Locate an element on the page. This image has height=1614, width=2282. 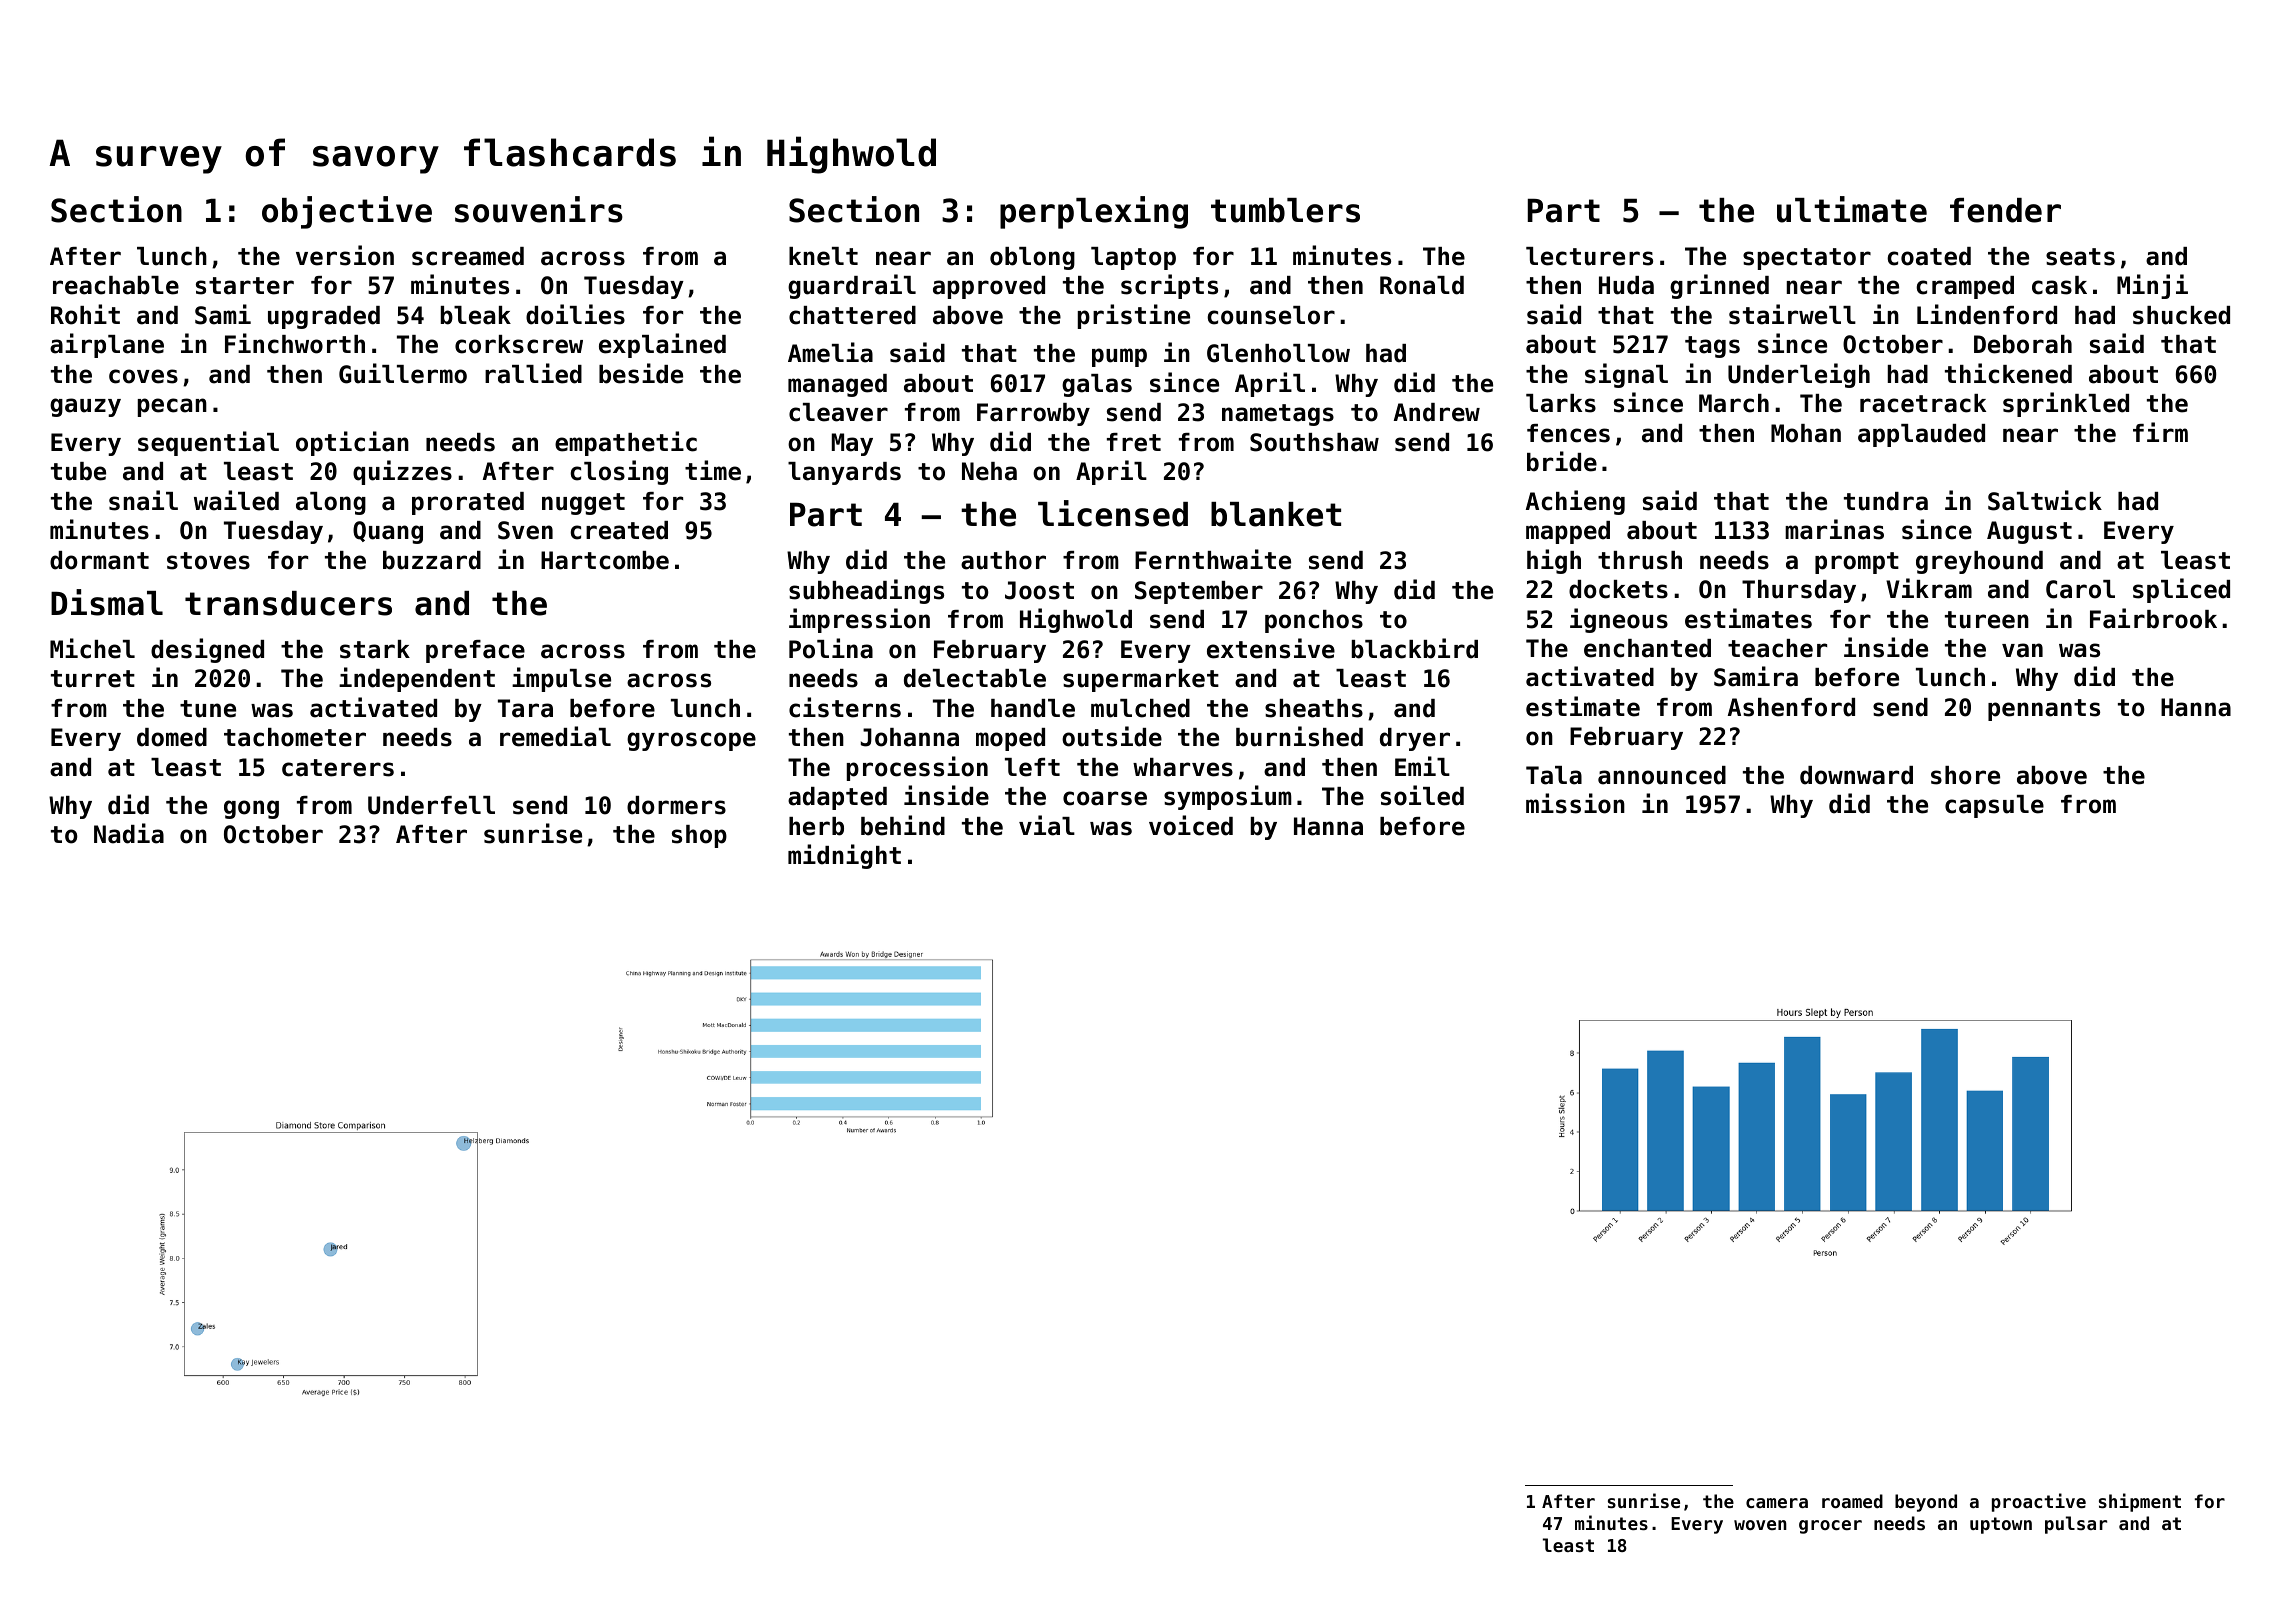
laptop is located at coordinates (1133, 258).
